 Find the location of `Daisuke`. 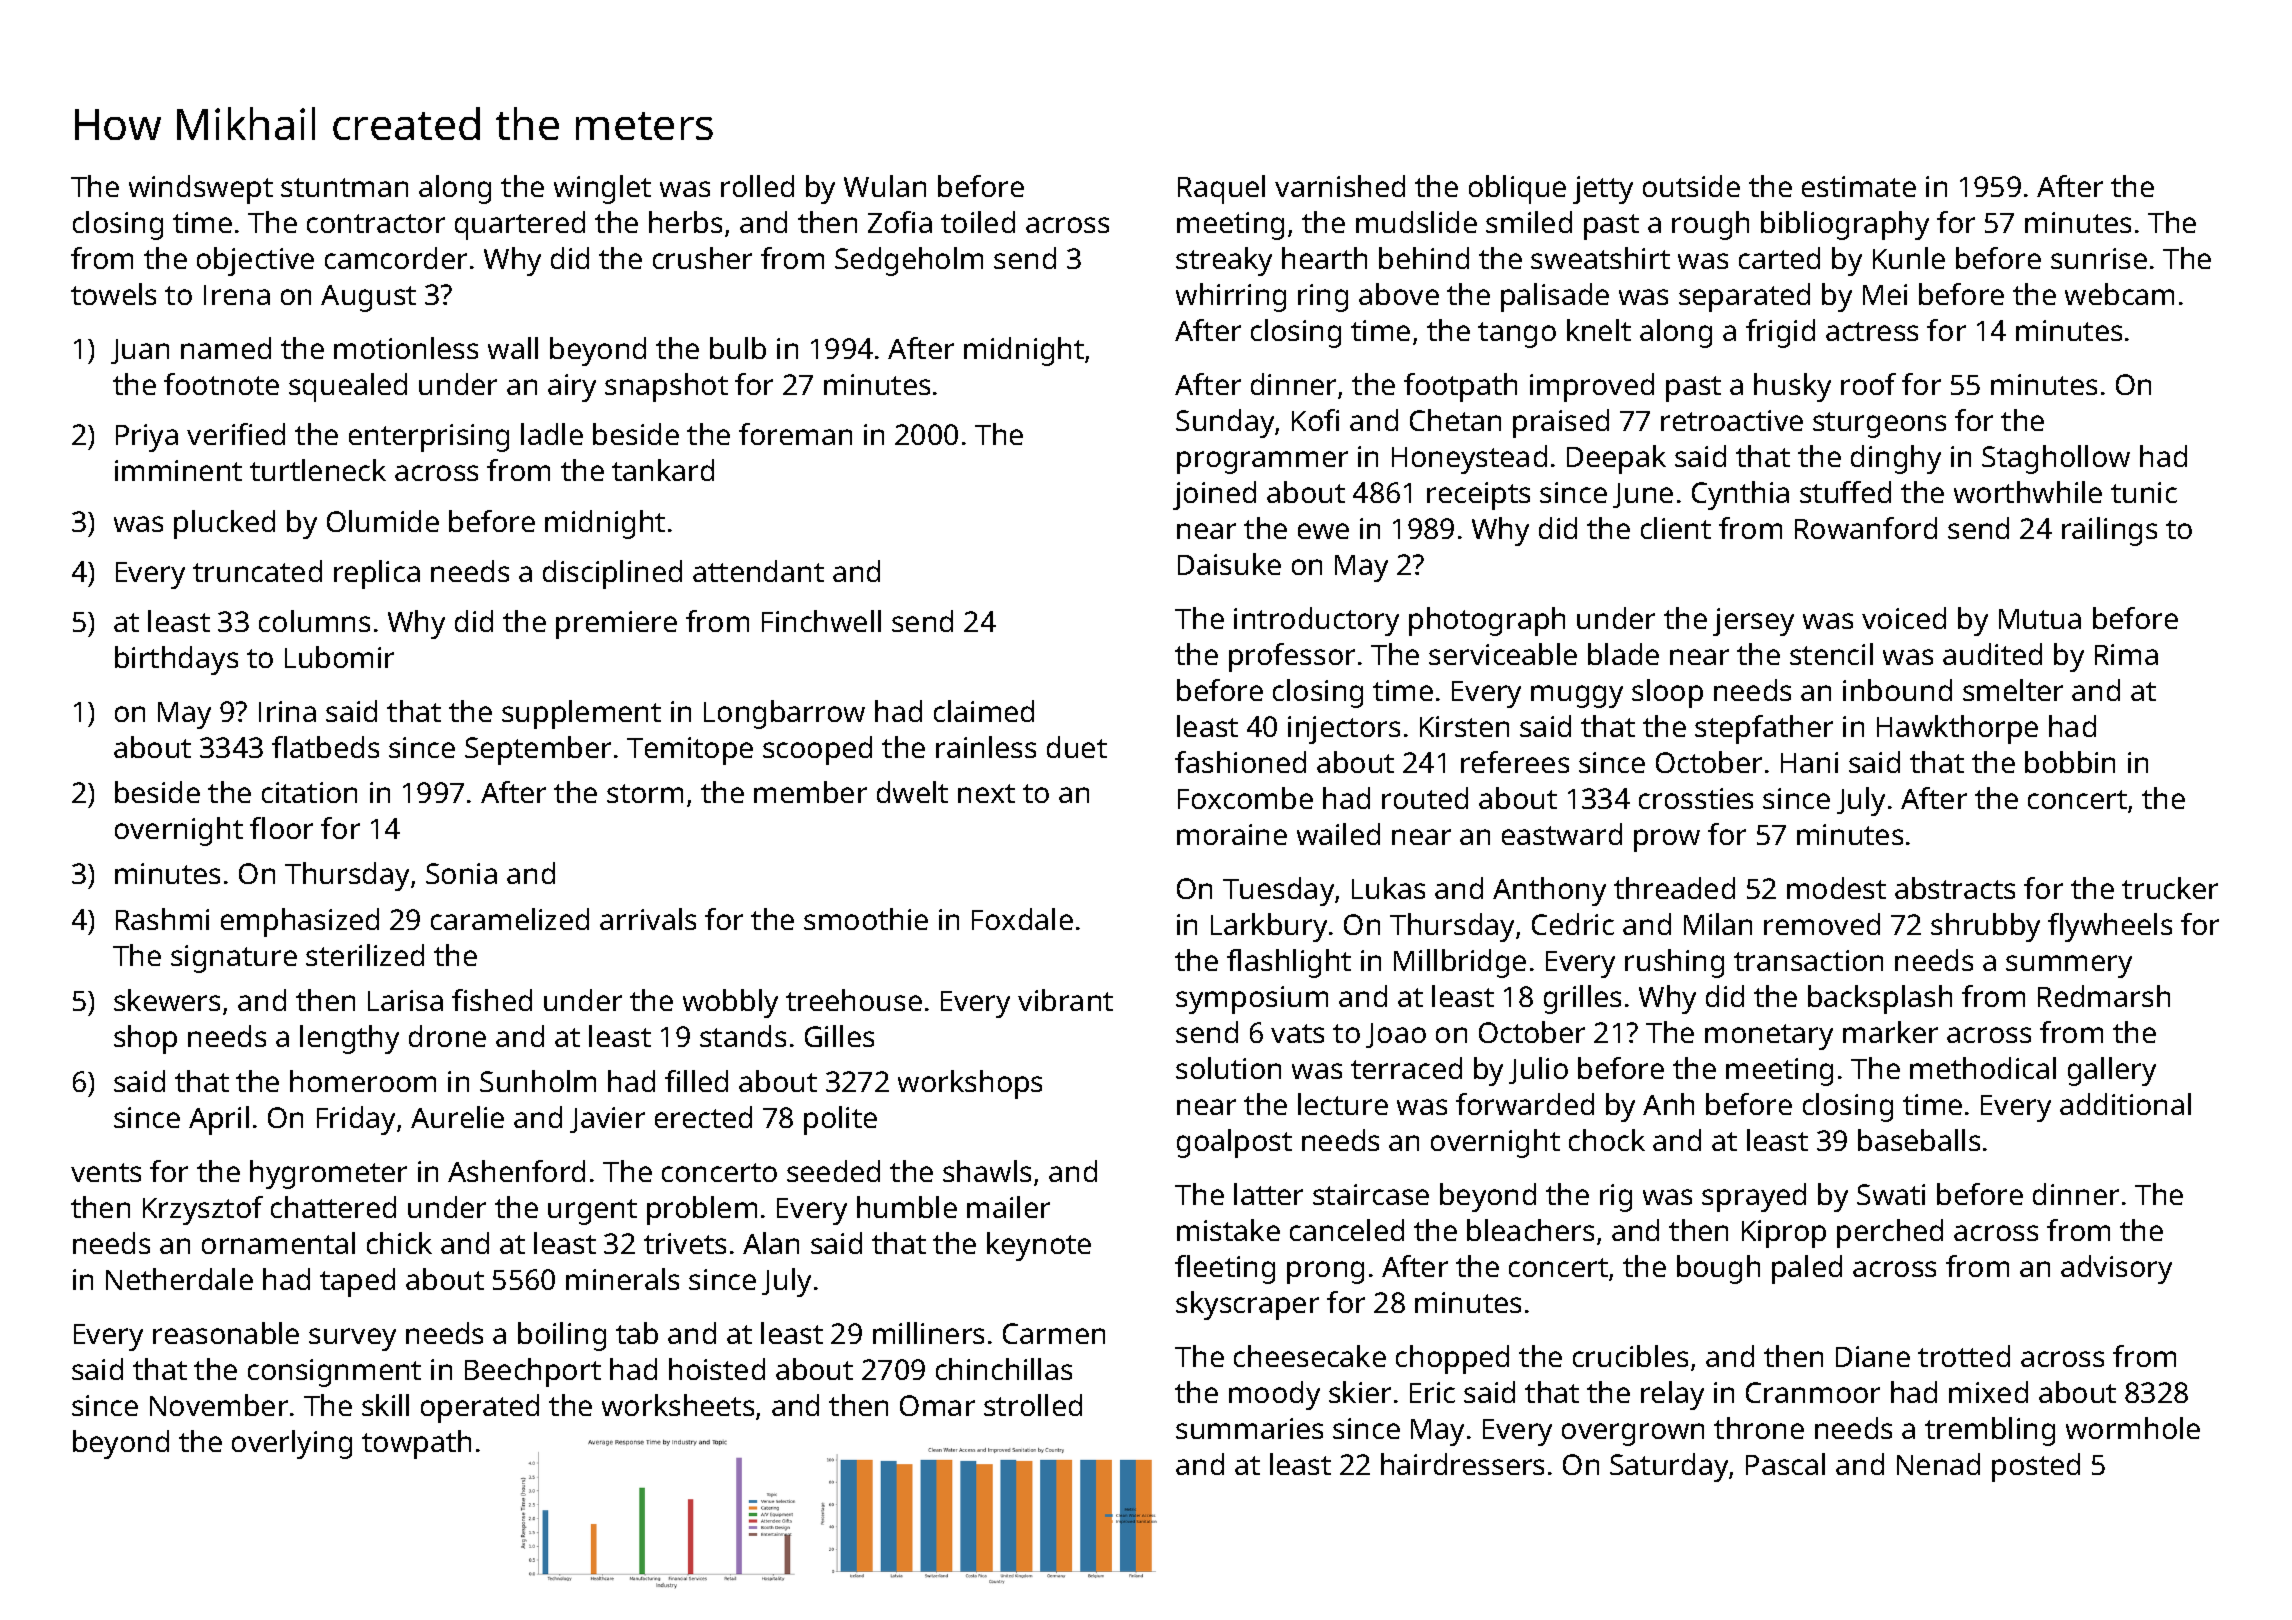

Daisuke is located at coordinates (1229, 564).
